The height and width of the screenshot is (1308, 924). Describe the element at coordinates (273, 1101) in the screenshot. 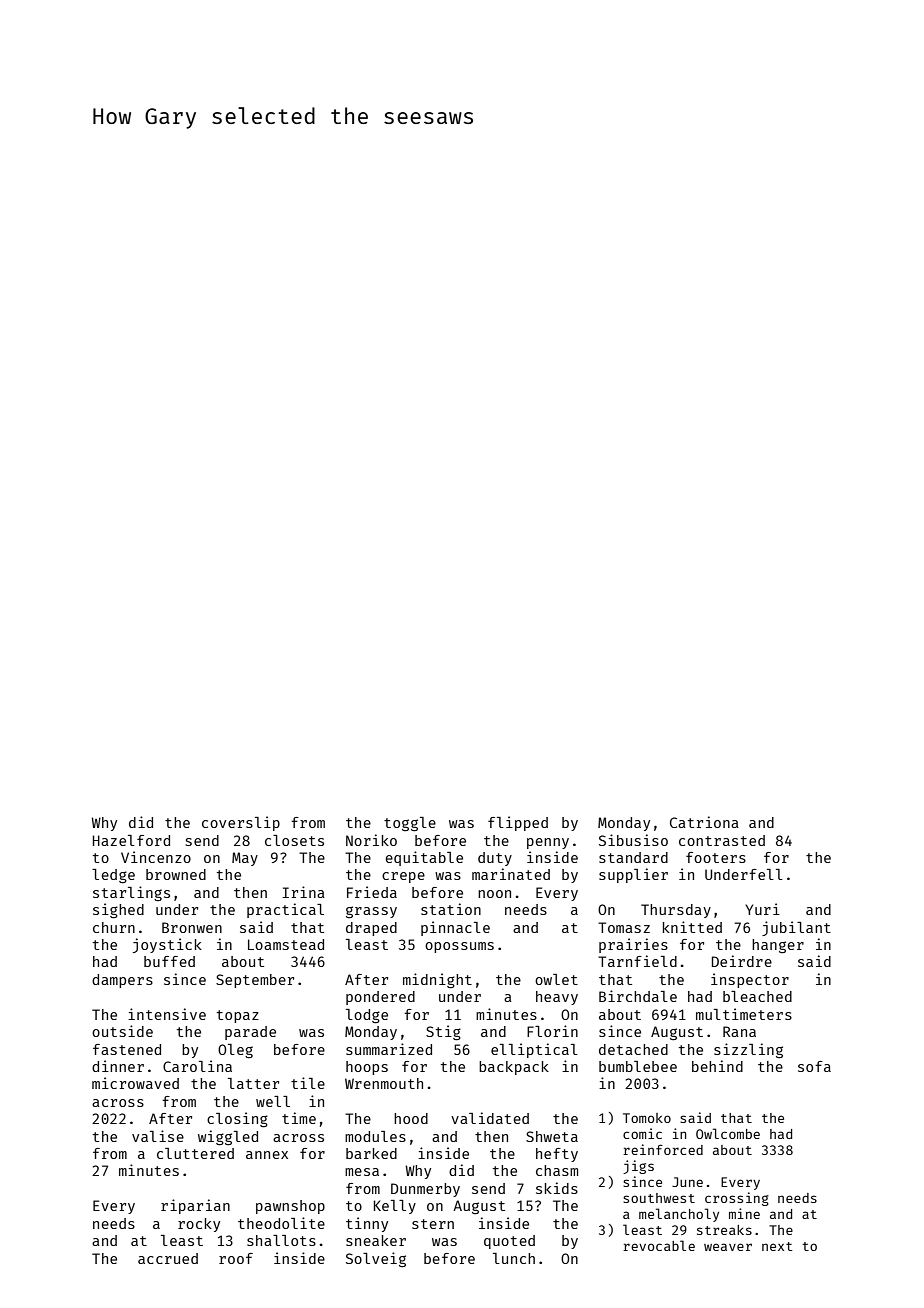

I see `well` at that location.
